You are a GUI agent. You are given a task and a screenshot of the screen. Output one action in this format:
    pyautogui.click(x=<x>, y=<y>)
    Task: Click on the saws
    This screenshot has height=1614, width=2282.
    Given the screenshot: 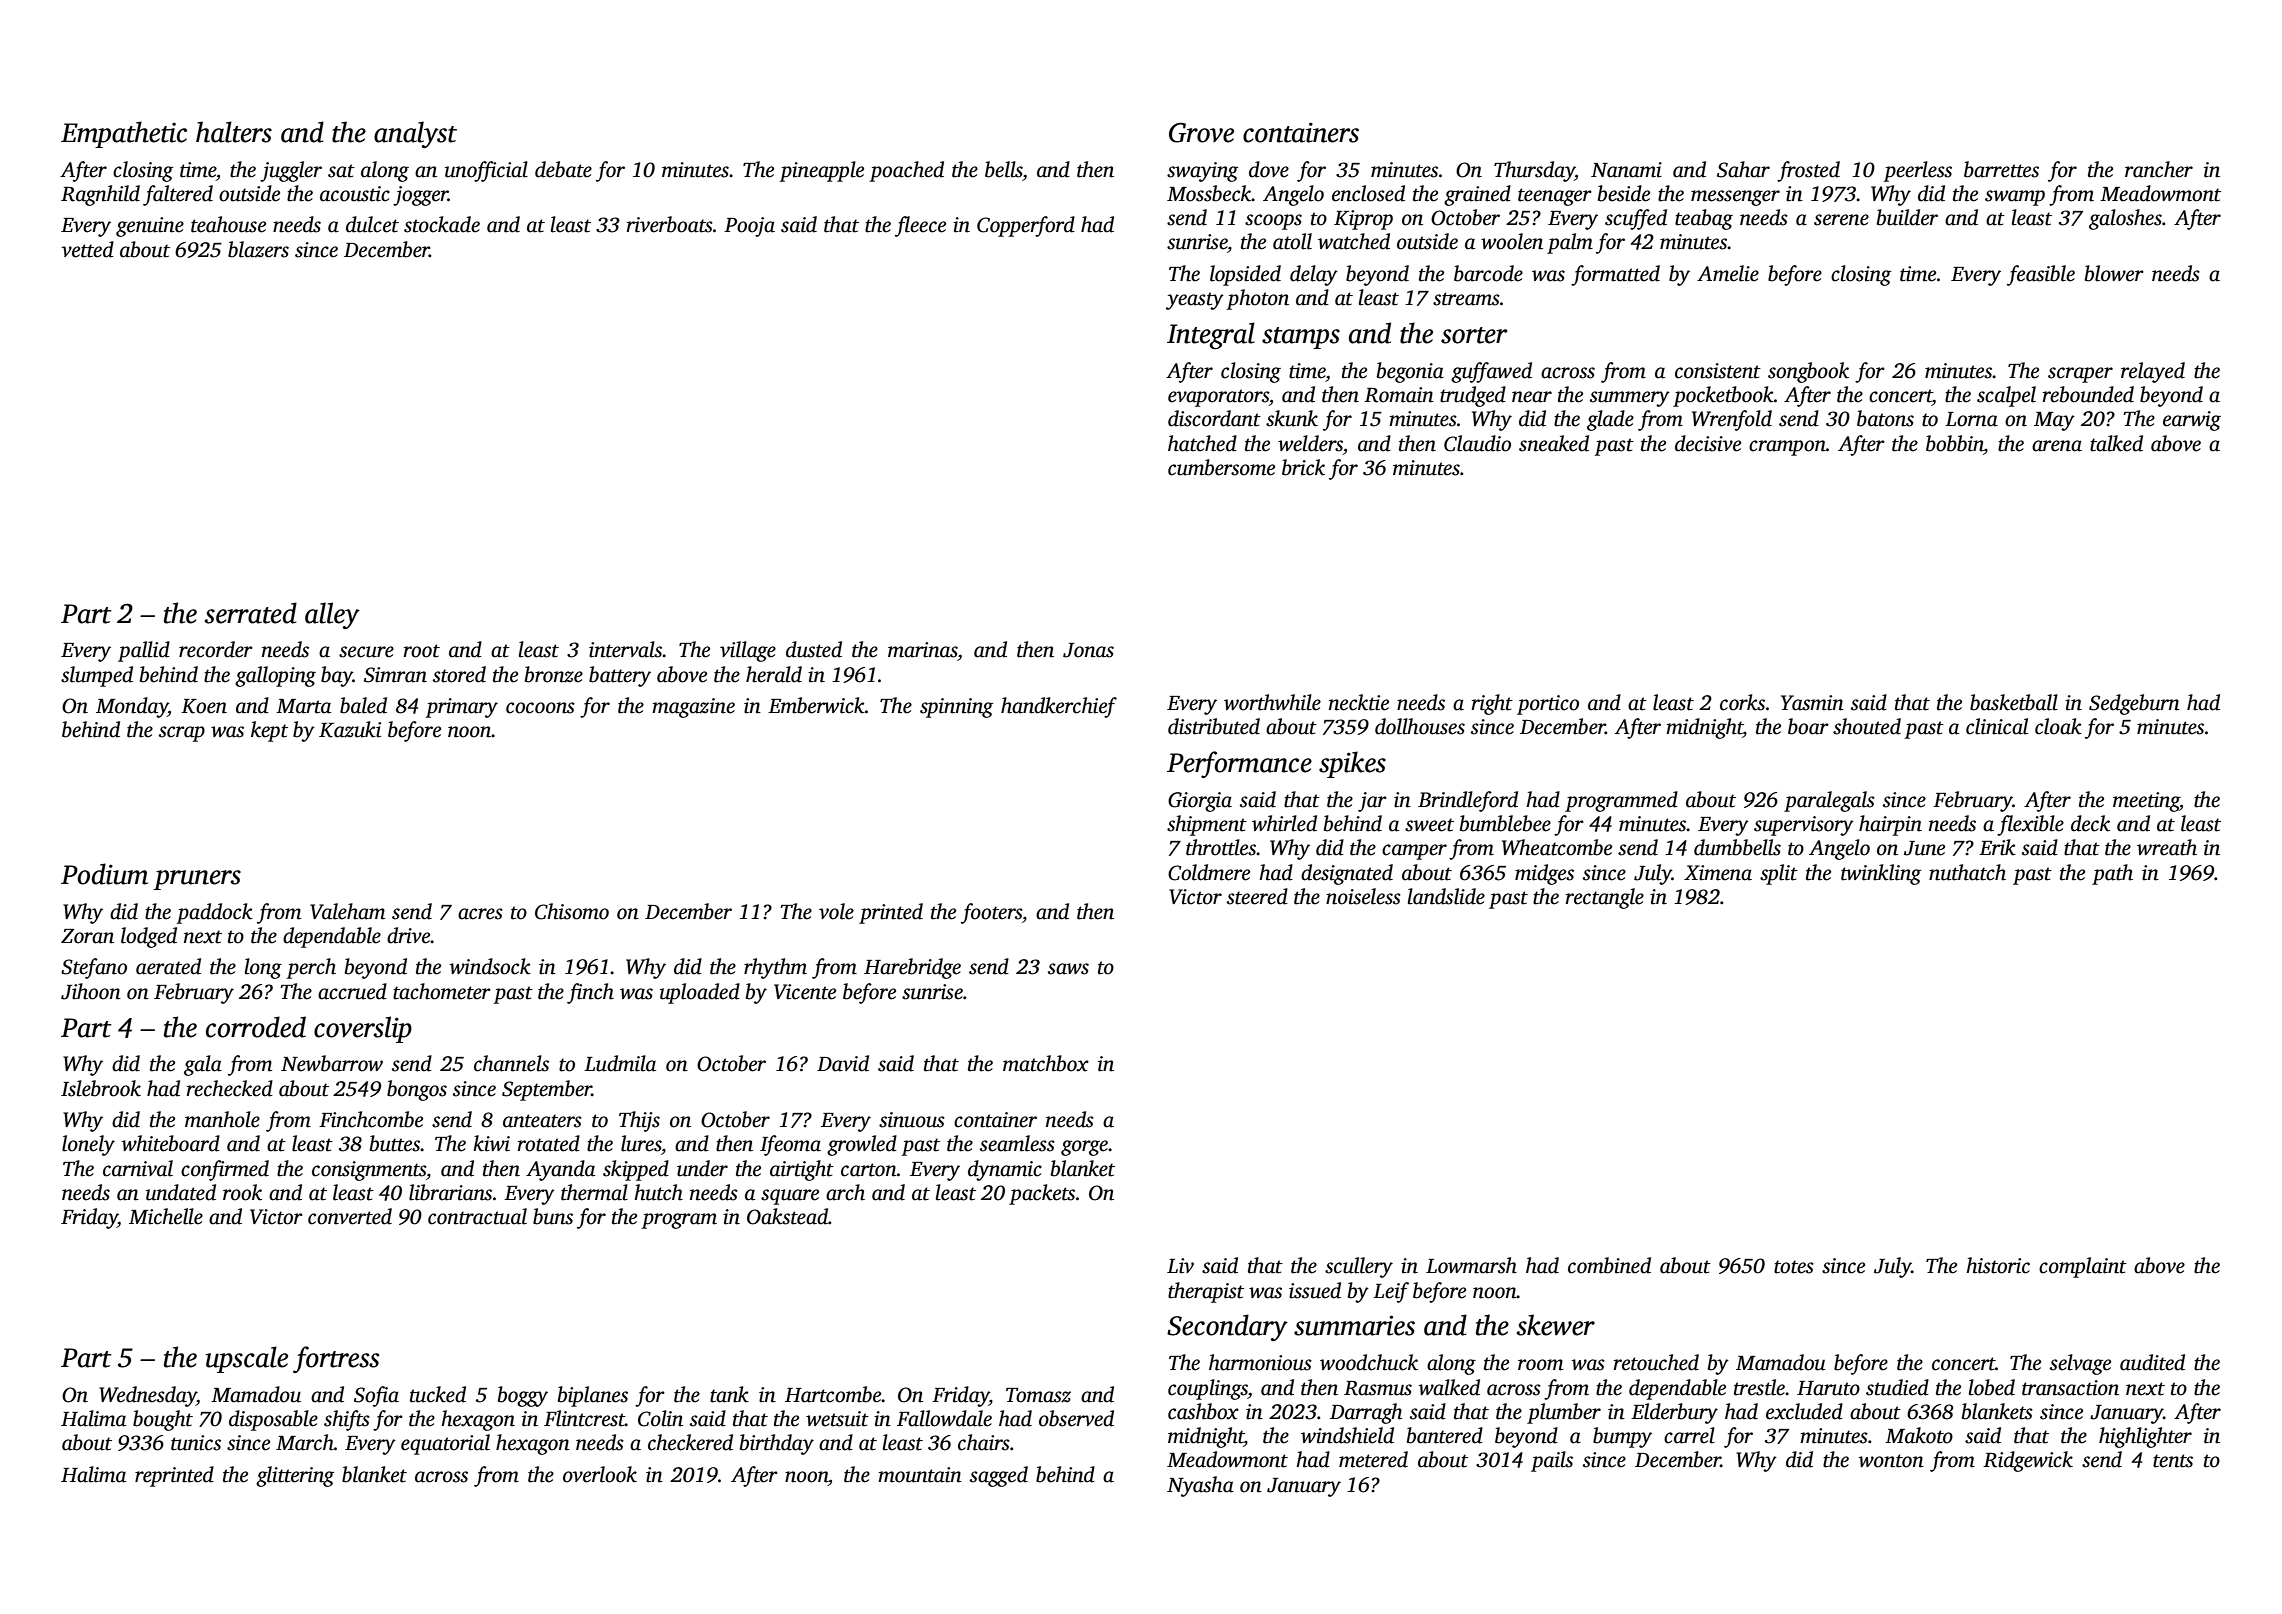 What is the action you would take?
    pyautogui.click(x=1068, y=969)
